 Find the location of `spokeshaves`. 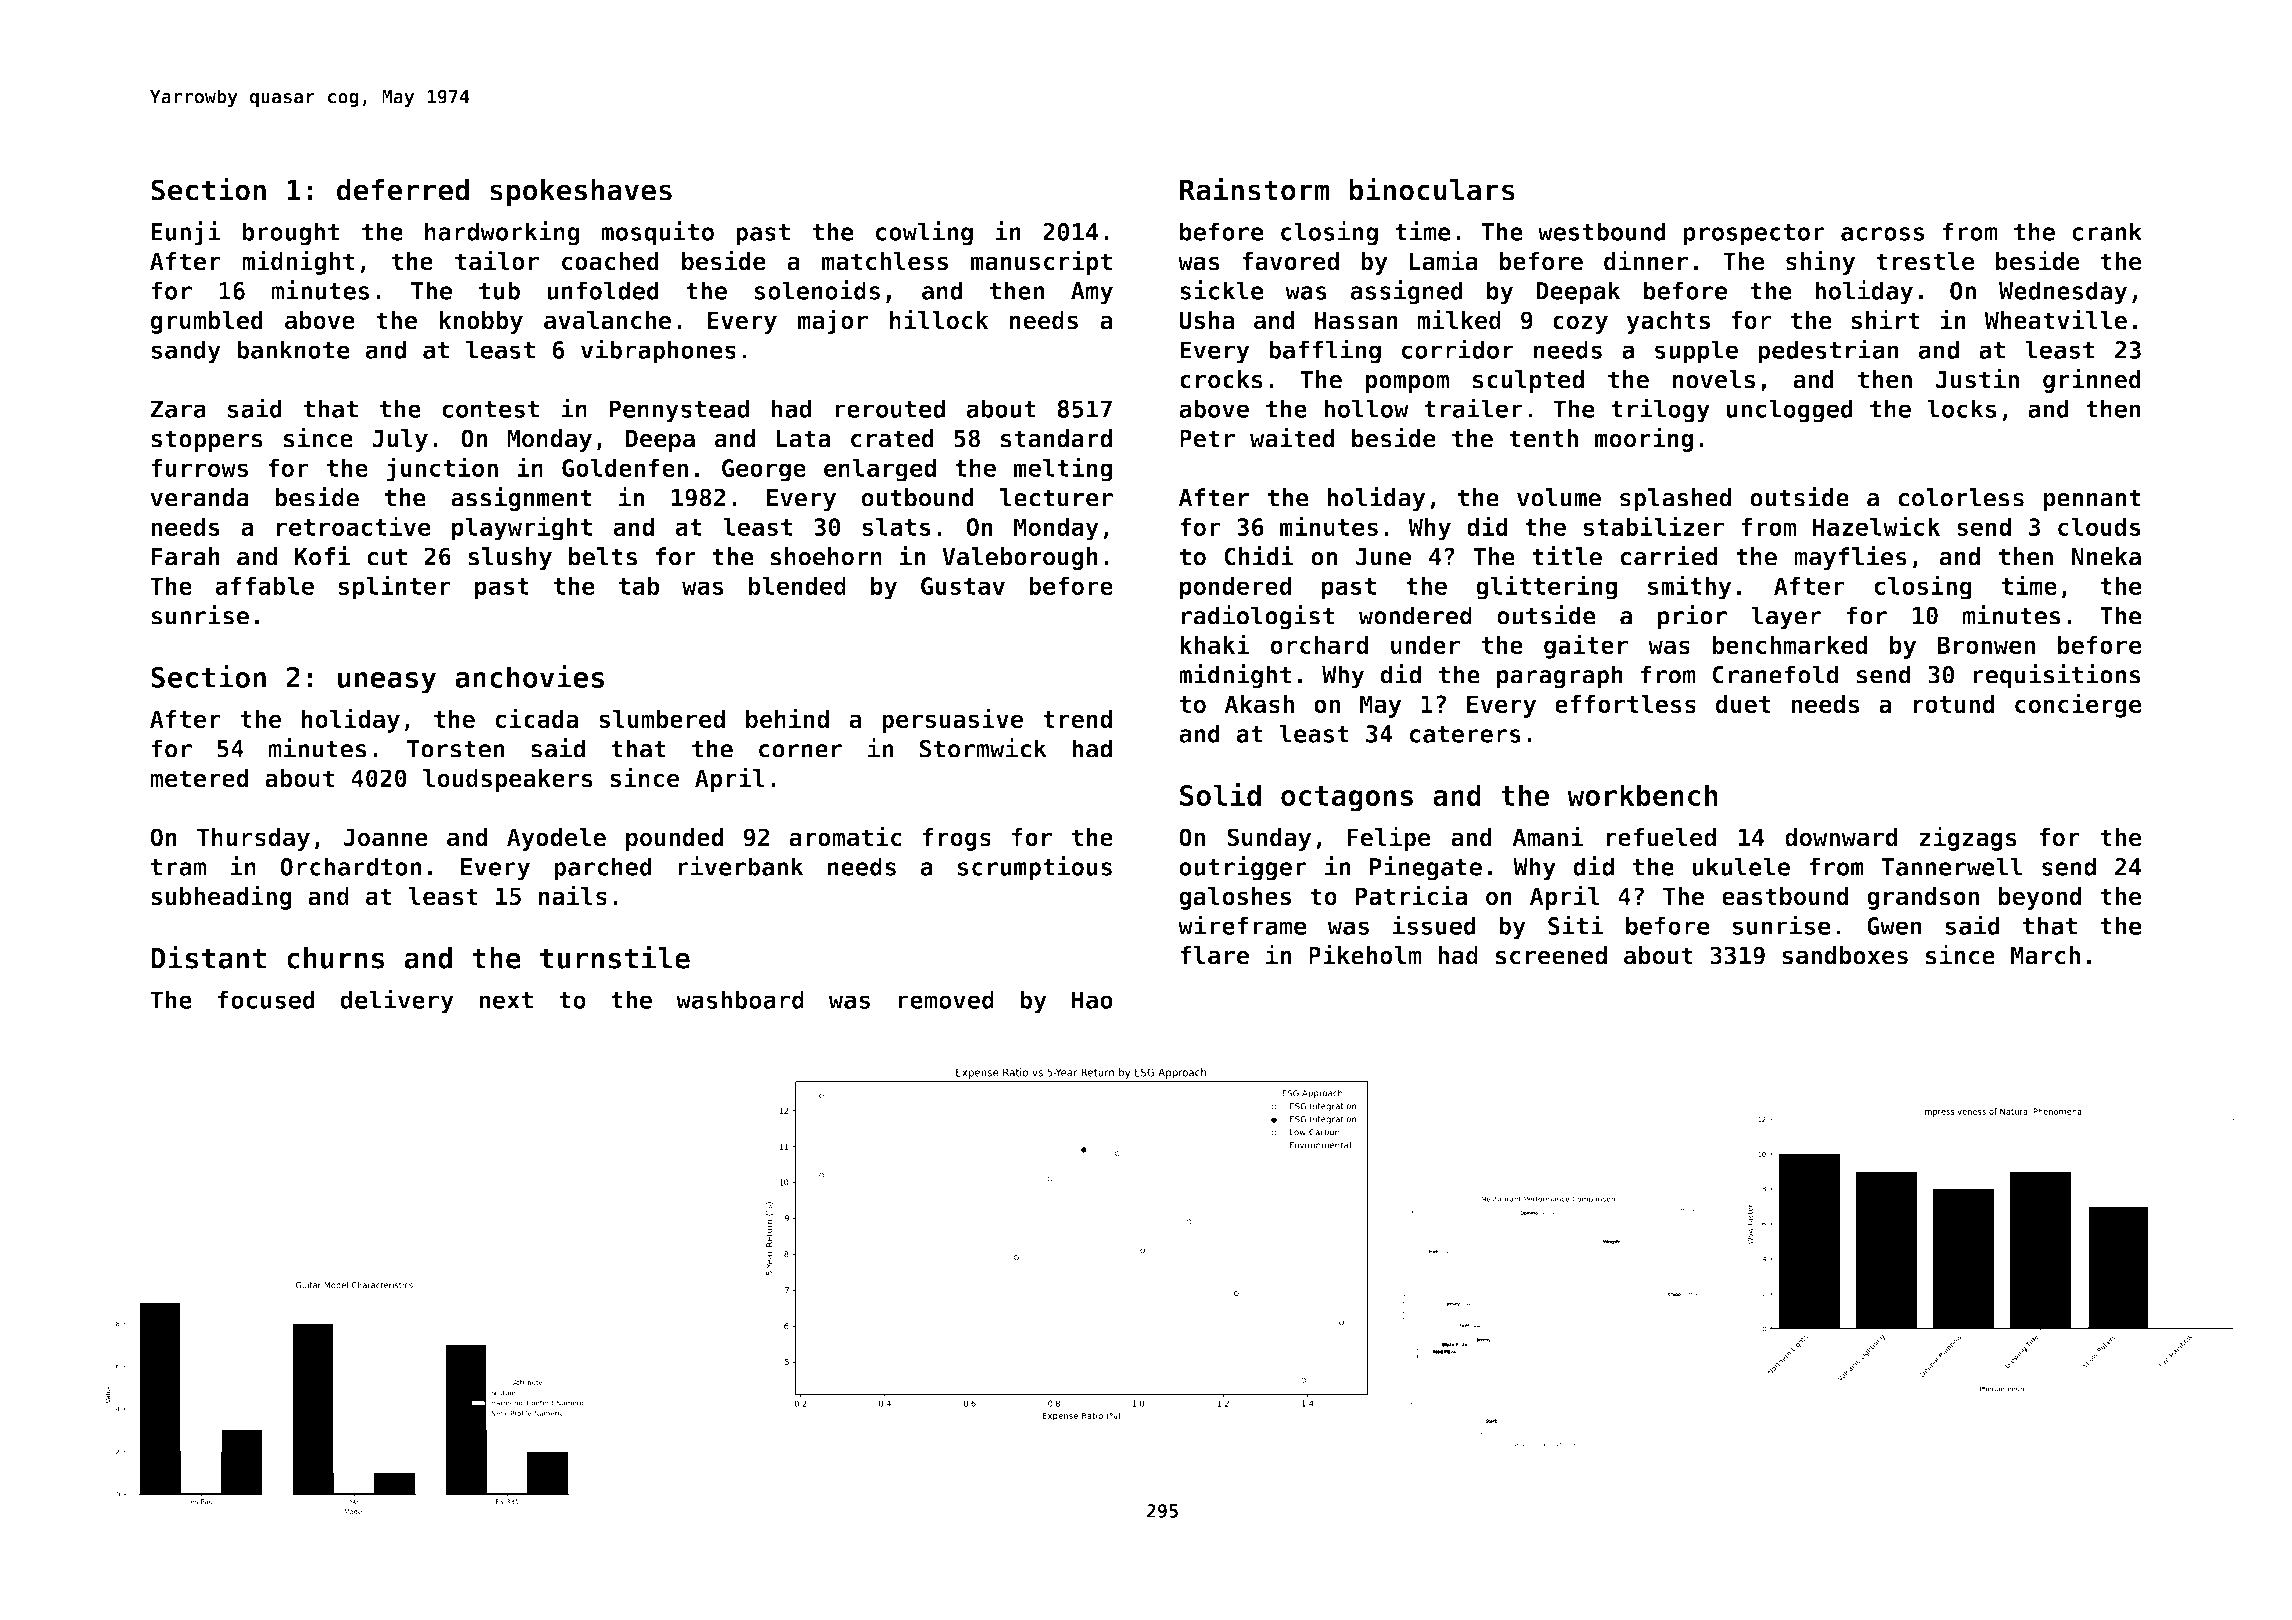

spokeshaves is located at coordinates (581, 192).
